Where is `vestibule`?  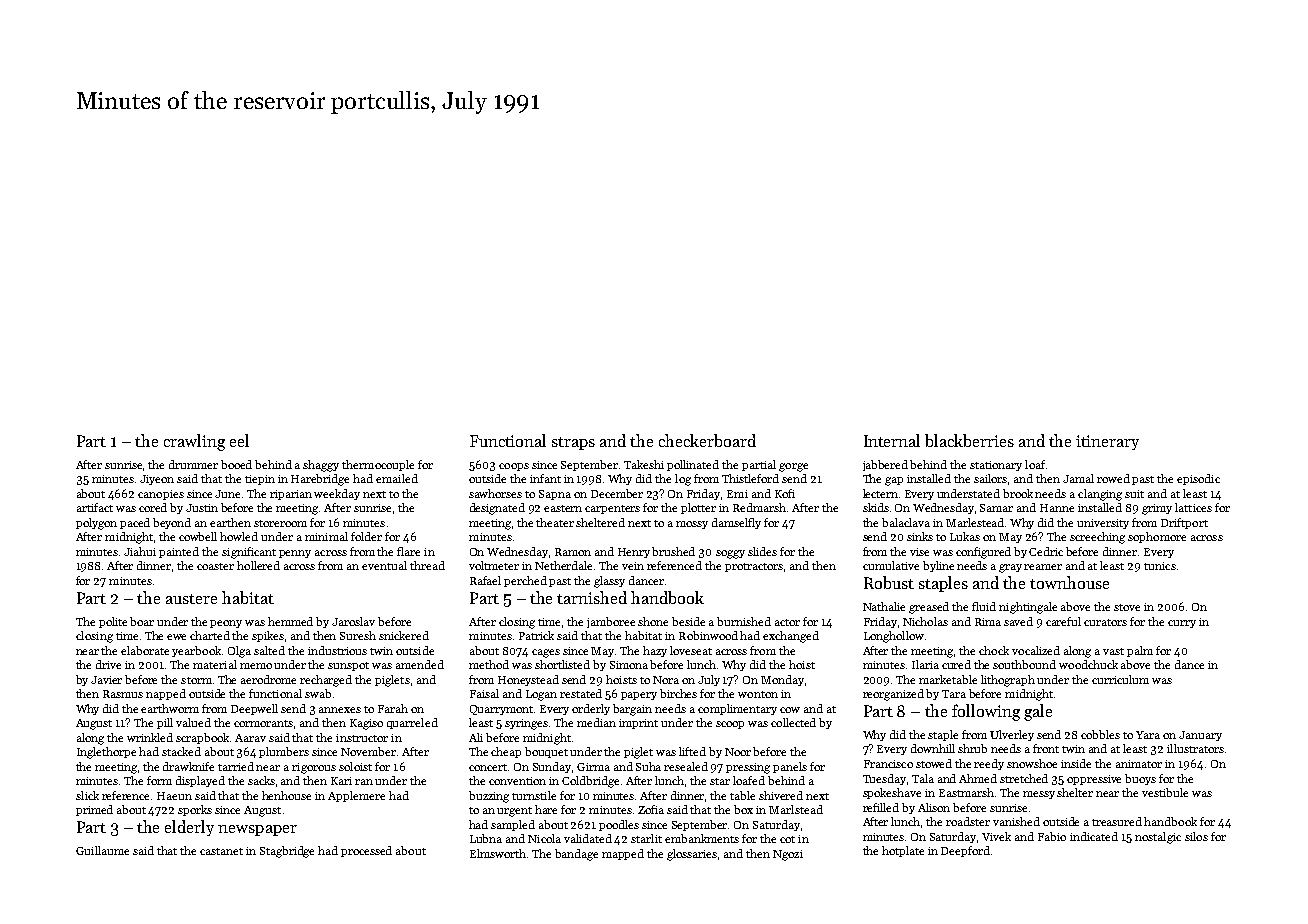
vestibule is located at coordinates (1165, 792).
